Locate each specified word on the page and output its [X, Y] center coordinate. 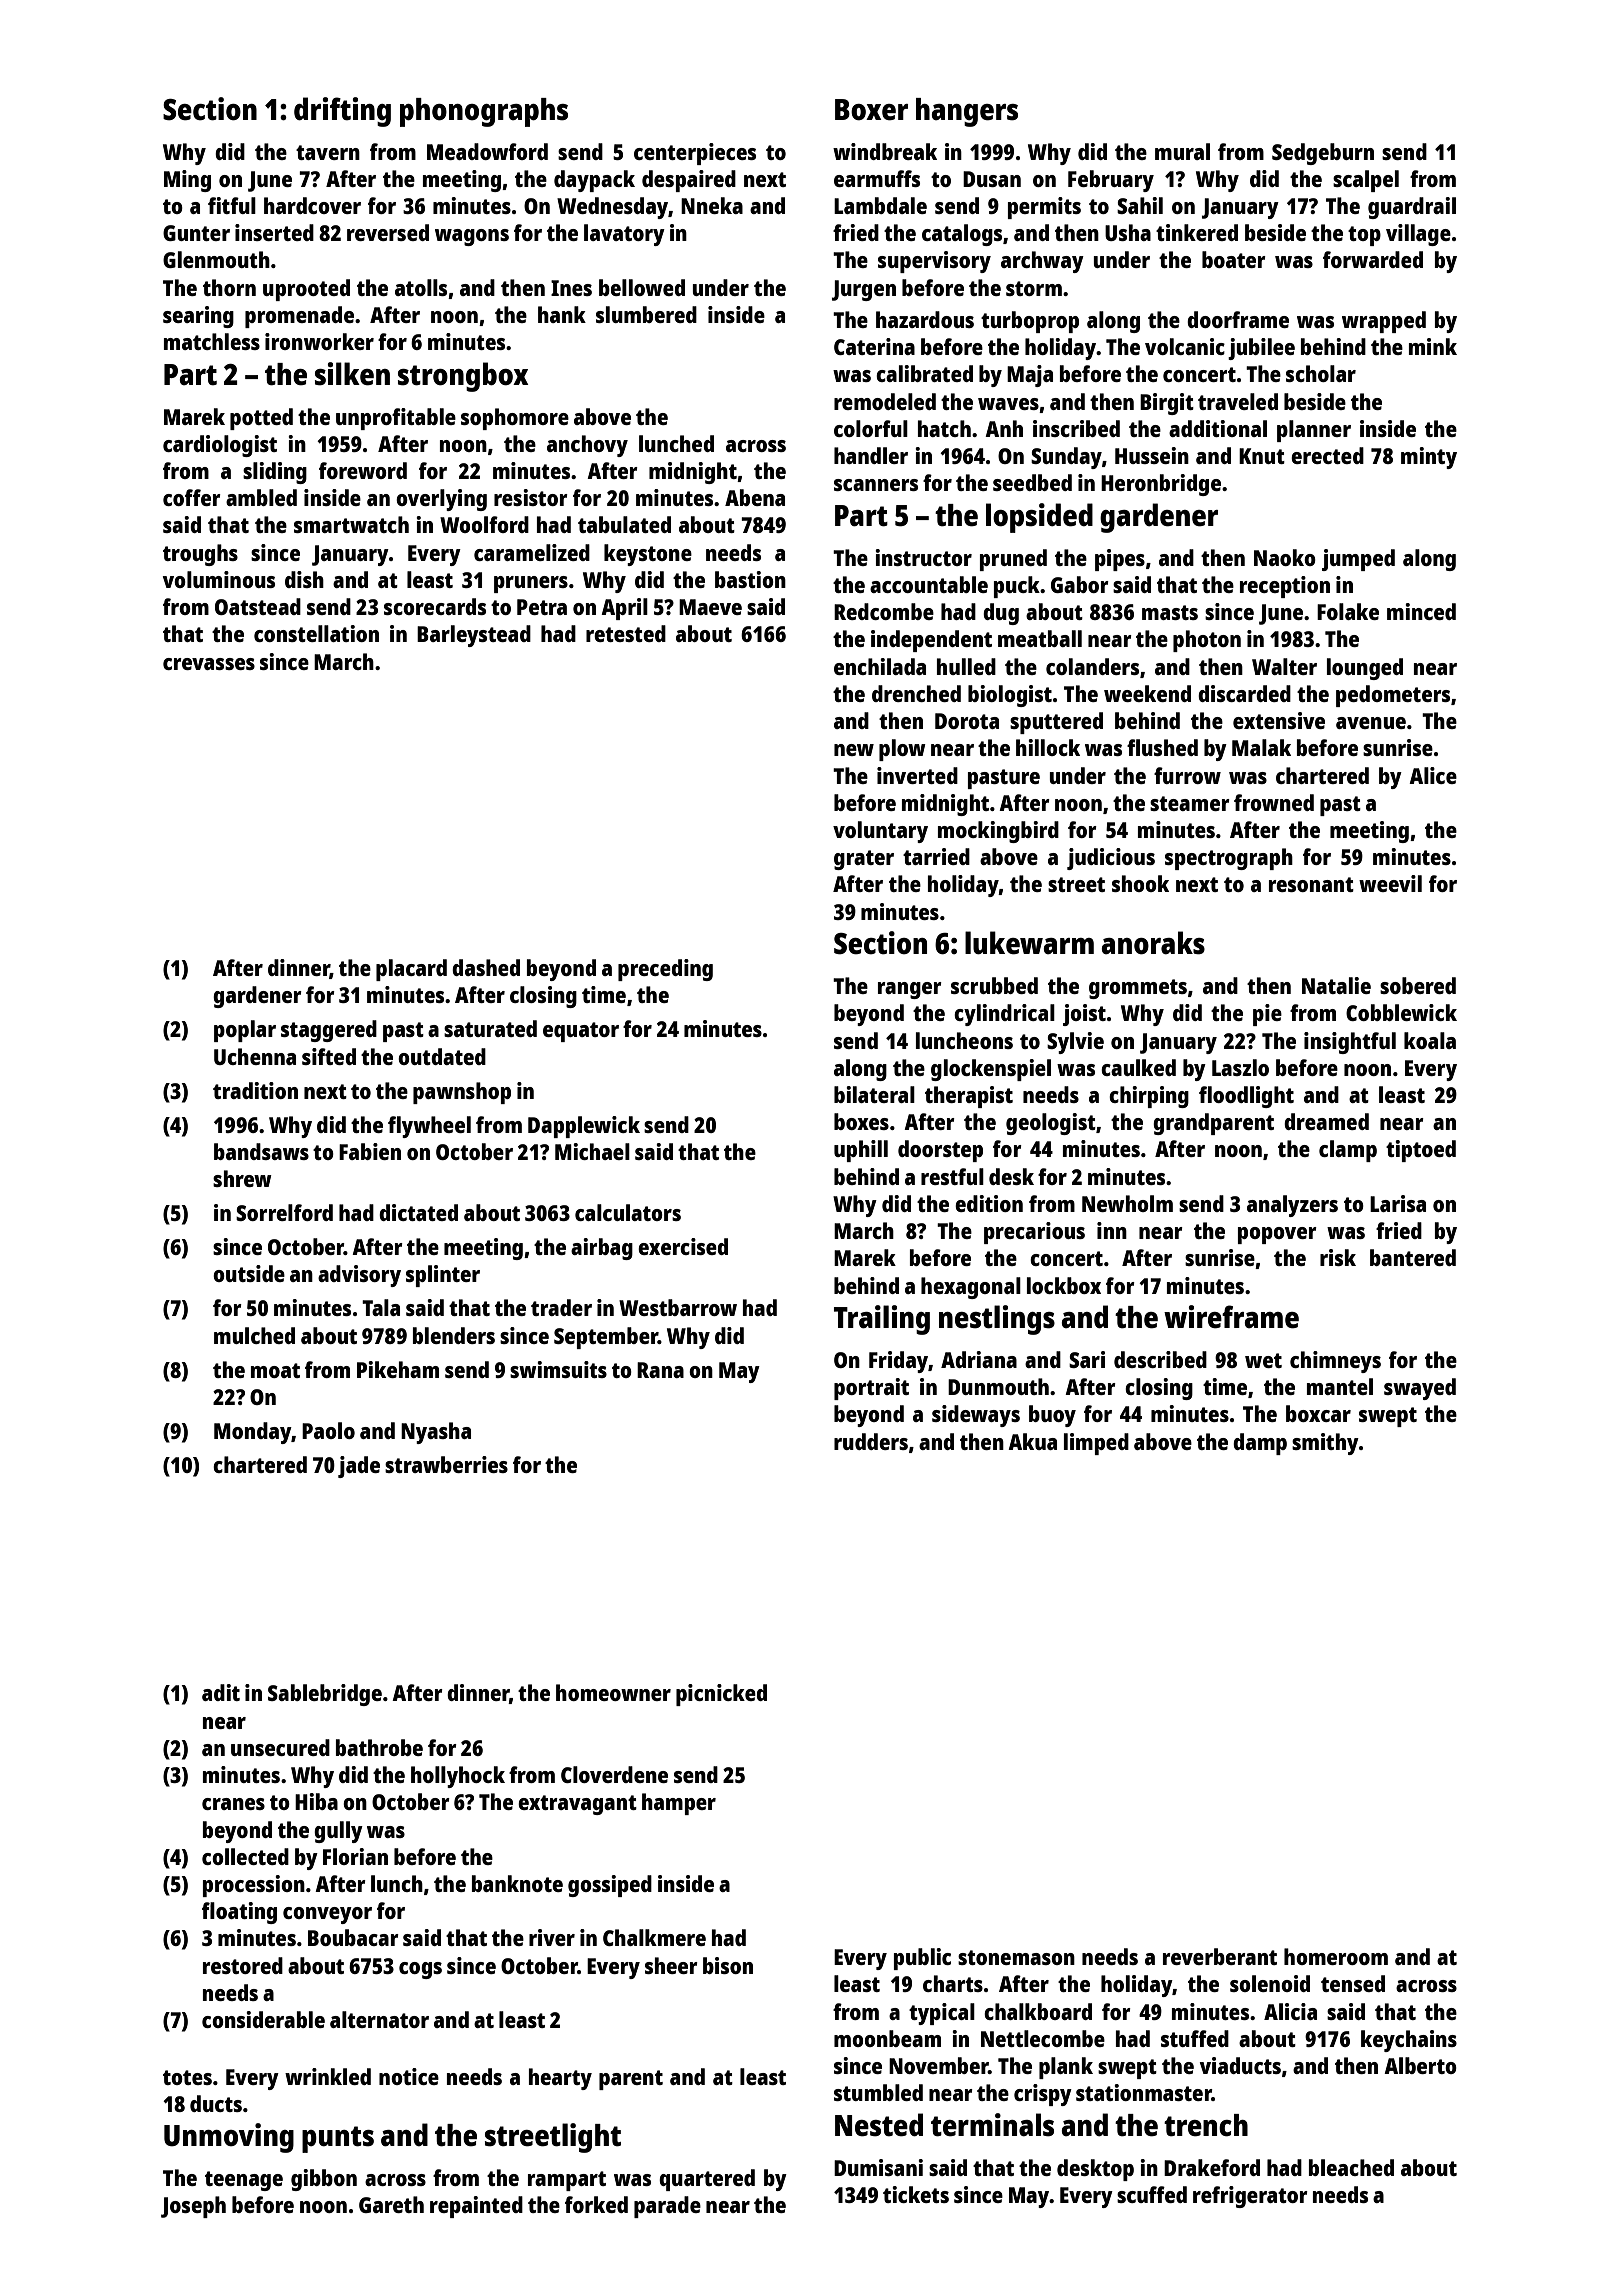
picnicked [721, 1695]
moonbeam [887, 2038]
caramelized [532, 552]
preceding [665, 970]
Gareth [391, 2204]
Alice [1433, 775]
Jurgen [864, 290]
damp [1260, 1444]
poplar [245, 1031]
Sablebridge [325, 1695]
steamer [1190, 803]
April [624, 609]
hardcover [312, 205]
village [1418, 235]
